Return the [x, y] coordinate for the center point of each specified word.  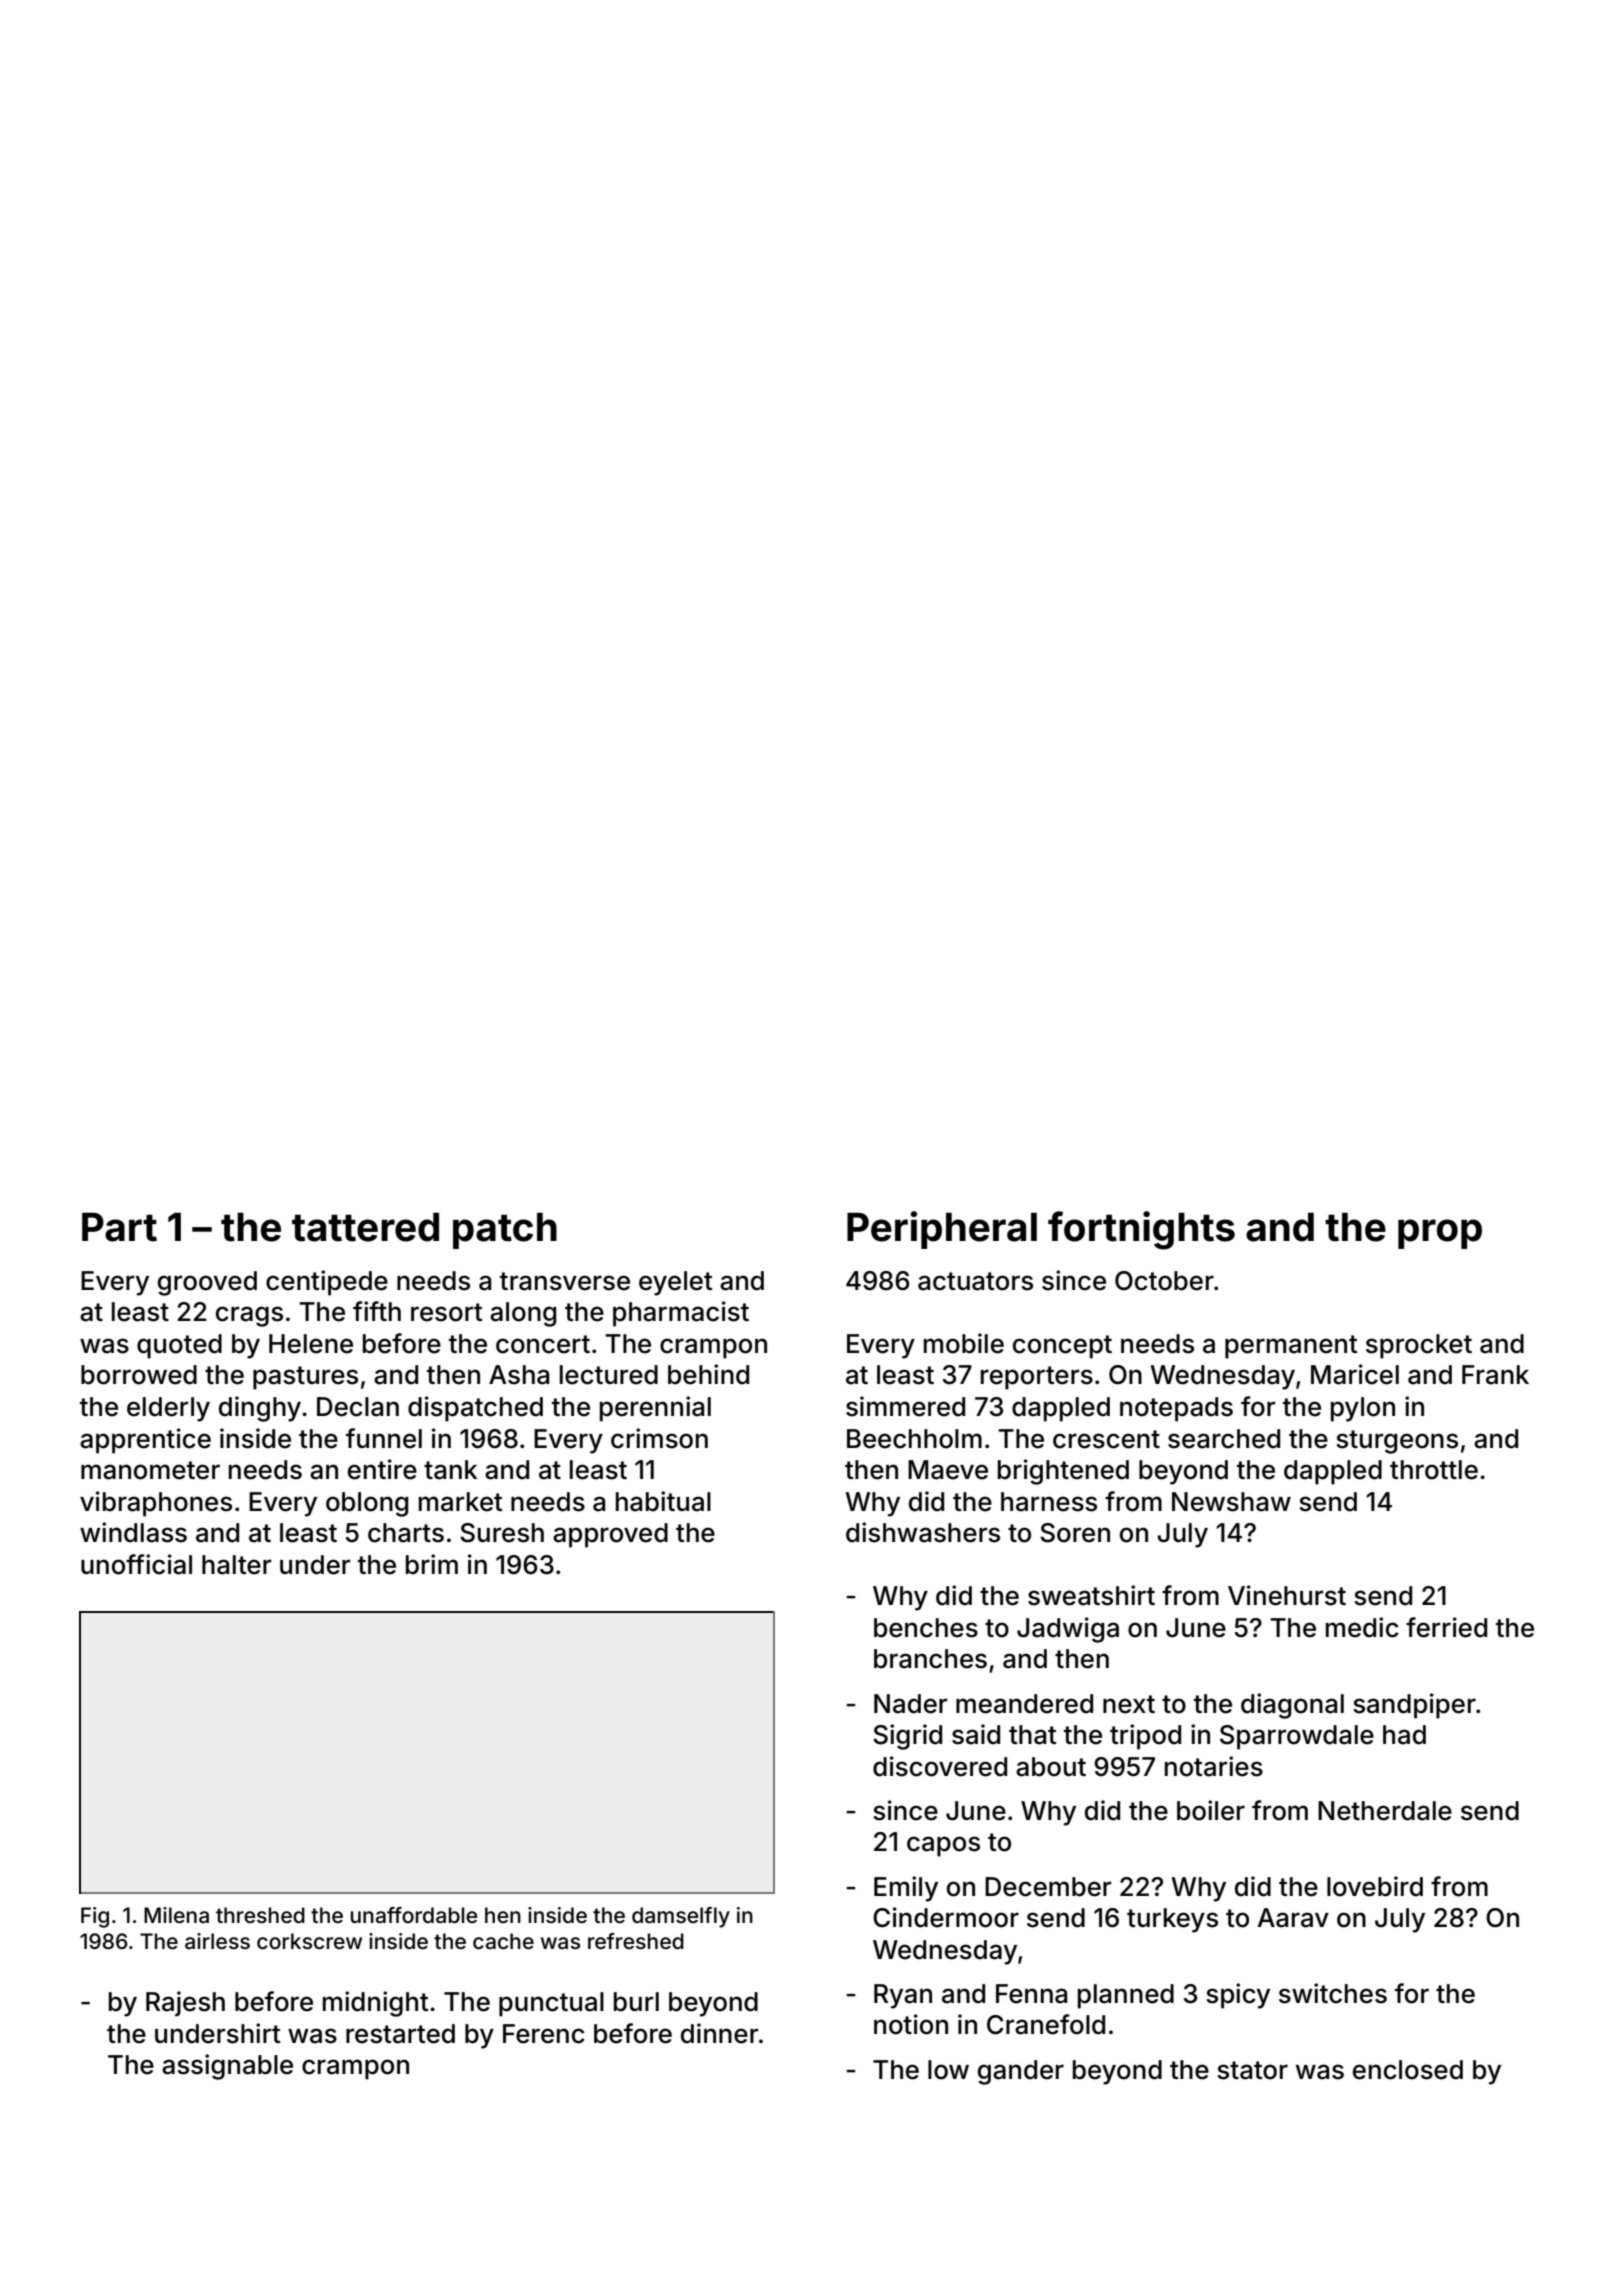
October [1164, 1281]
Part [119, 1227]
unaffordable [414, 1915]
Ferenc [544, 2034]
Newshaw [1231, 1502]
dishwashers [923, 1532]
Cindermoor [946, 1917]
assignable [227, 2067]
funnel [384, 1438]
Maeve [948, 1470]
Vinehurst [1287, 1595]
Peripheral [942, 1230]
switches [1333, 1993]
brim [432, 1564]
